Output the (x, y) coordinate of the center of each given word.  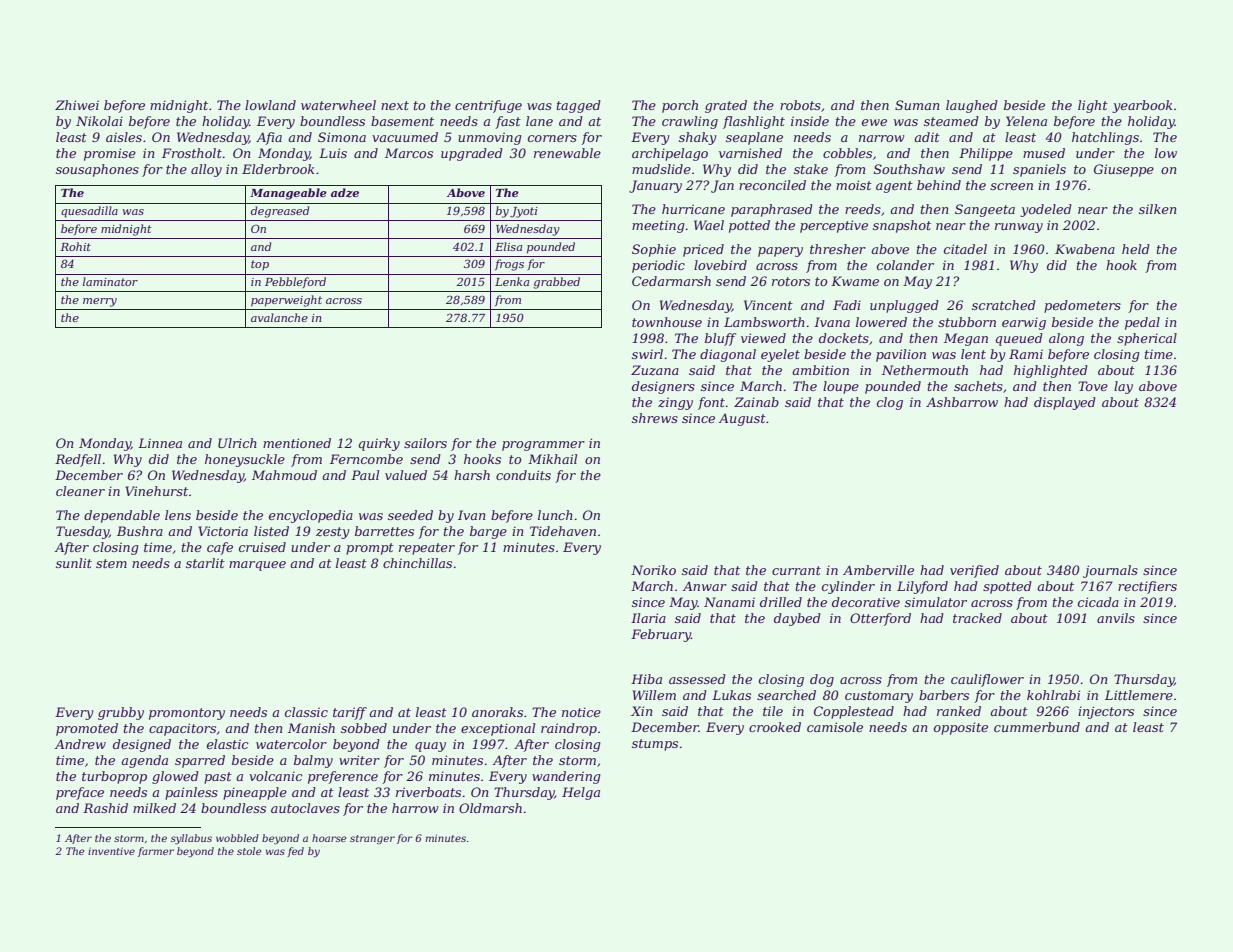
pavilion (901, 355)
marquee (257, 566)
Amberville (878, 570)
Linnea (160, 443)
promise (110, 154)
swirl (647, 354)
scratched (1004, 305)
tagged (579, 106)
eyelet (780, 355)
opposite (961, 728)
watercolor (291, 744)
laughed (972, 106)
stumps (655, 745)
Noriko (653, 570)
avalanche (279, 317)
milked (154, 808)
